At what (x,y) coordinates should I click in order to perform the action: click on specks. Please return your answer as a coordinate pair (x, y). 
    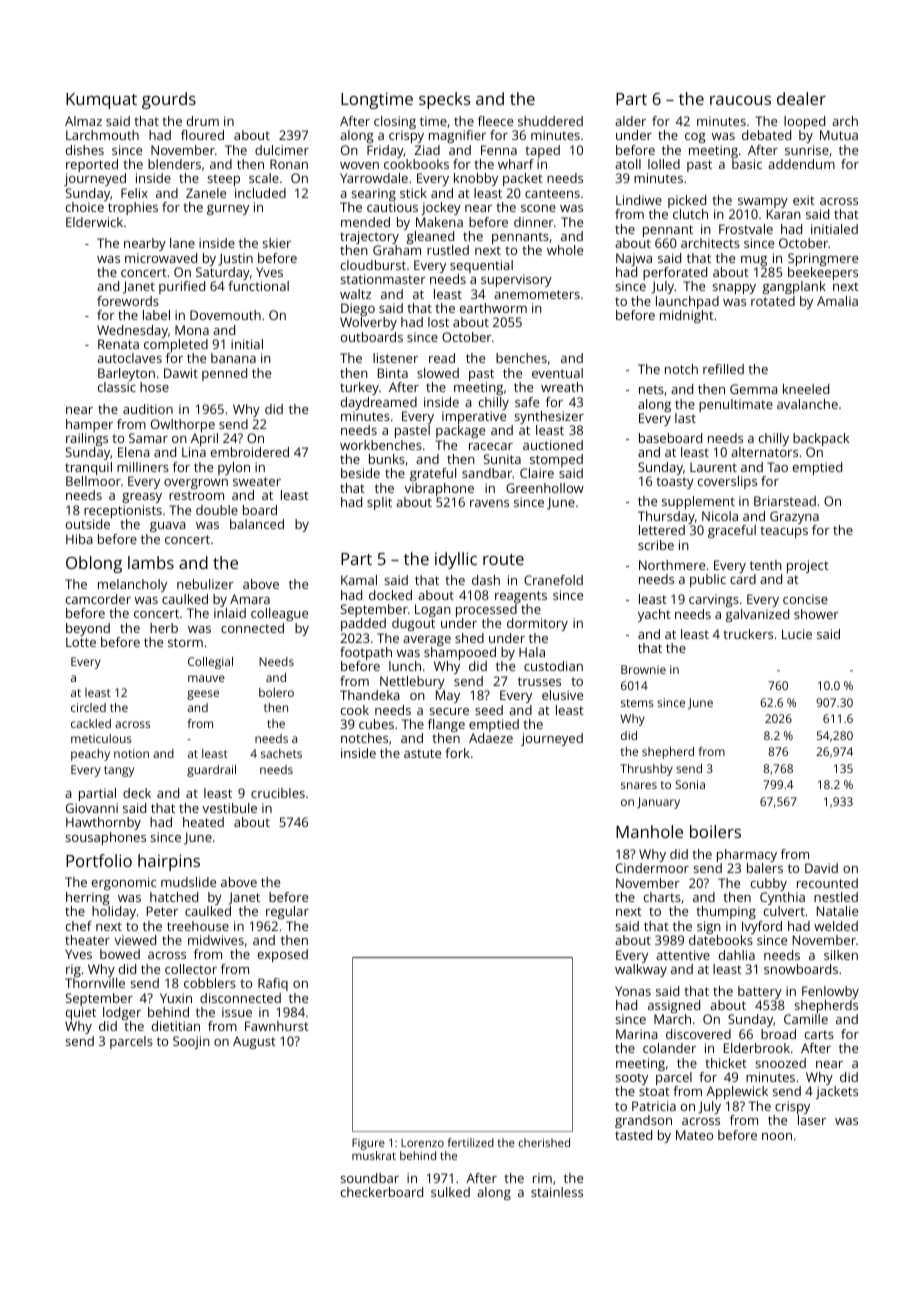
    Looking at the image, I should click on (445, 100).
